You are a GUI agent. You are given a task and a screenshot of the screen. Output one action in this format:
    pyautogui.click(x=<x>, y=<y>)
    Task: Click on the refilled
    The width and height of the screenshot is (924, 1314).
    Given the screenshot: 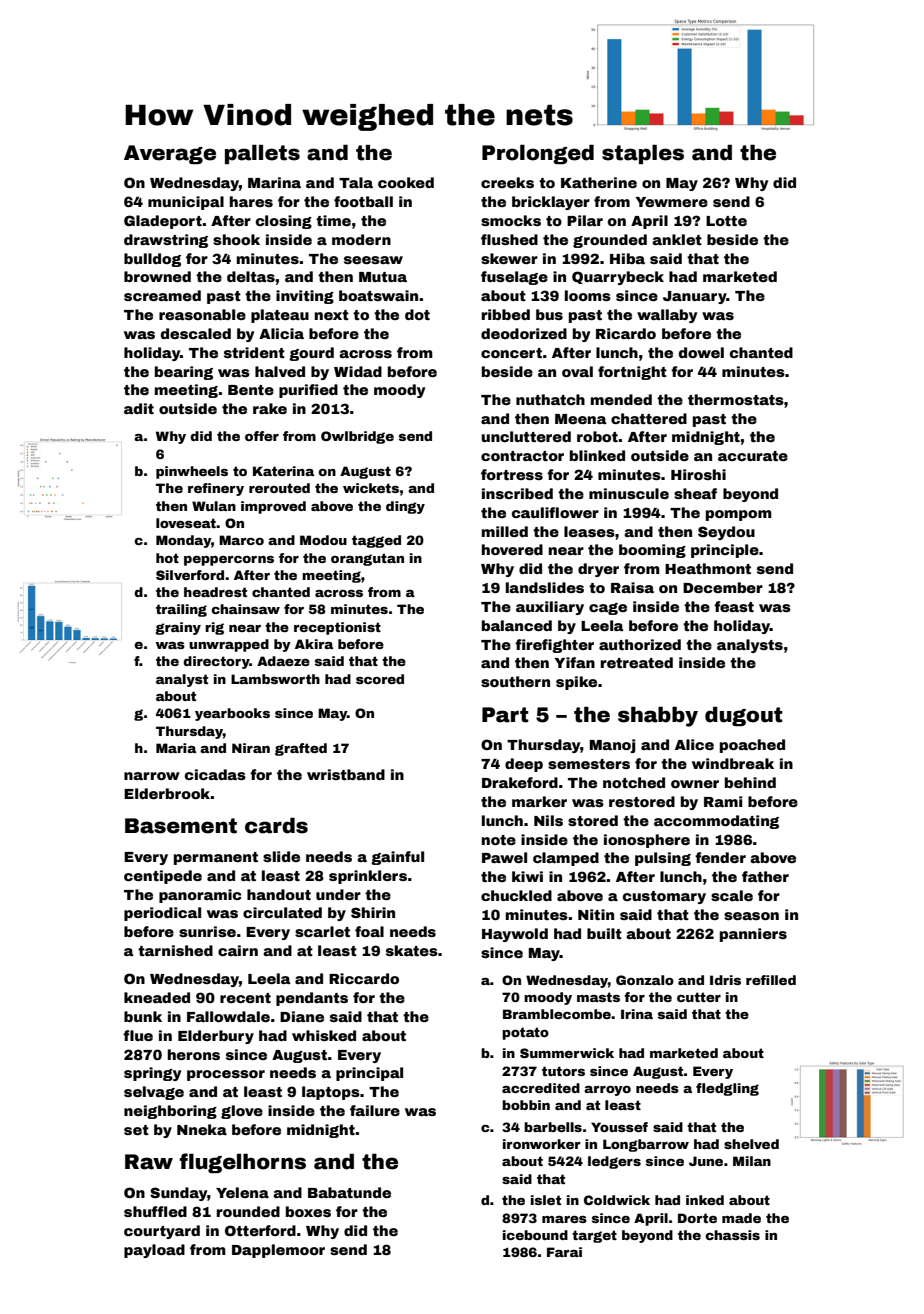 What is the action you would take?
    pyautogui.click(x=771, y=980)
